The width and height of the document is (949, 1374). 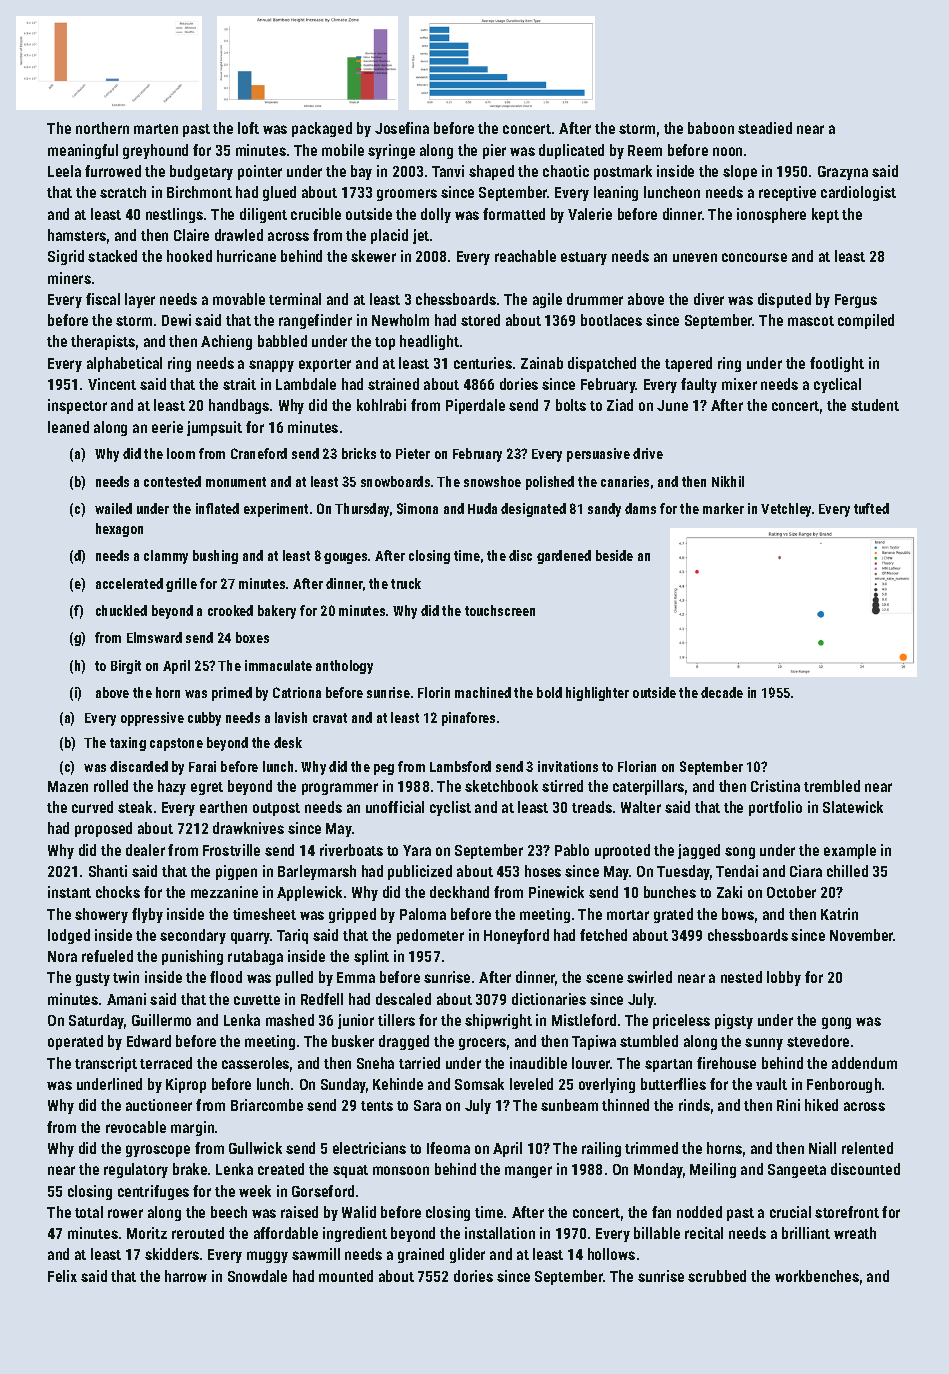 What do you see at coordinates (817, 1276) in the document?
I see `workbenches` at bounding box center [817, 1276].
